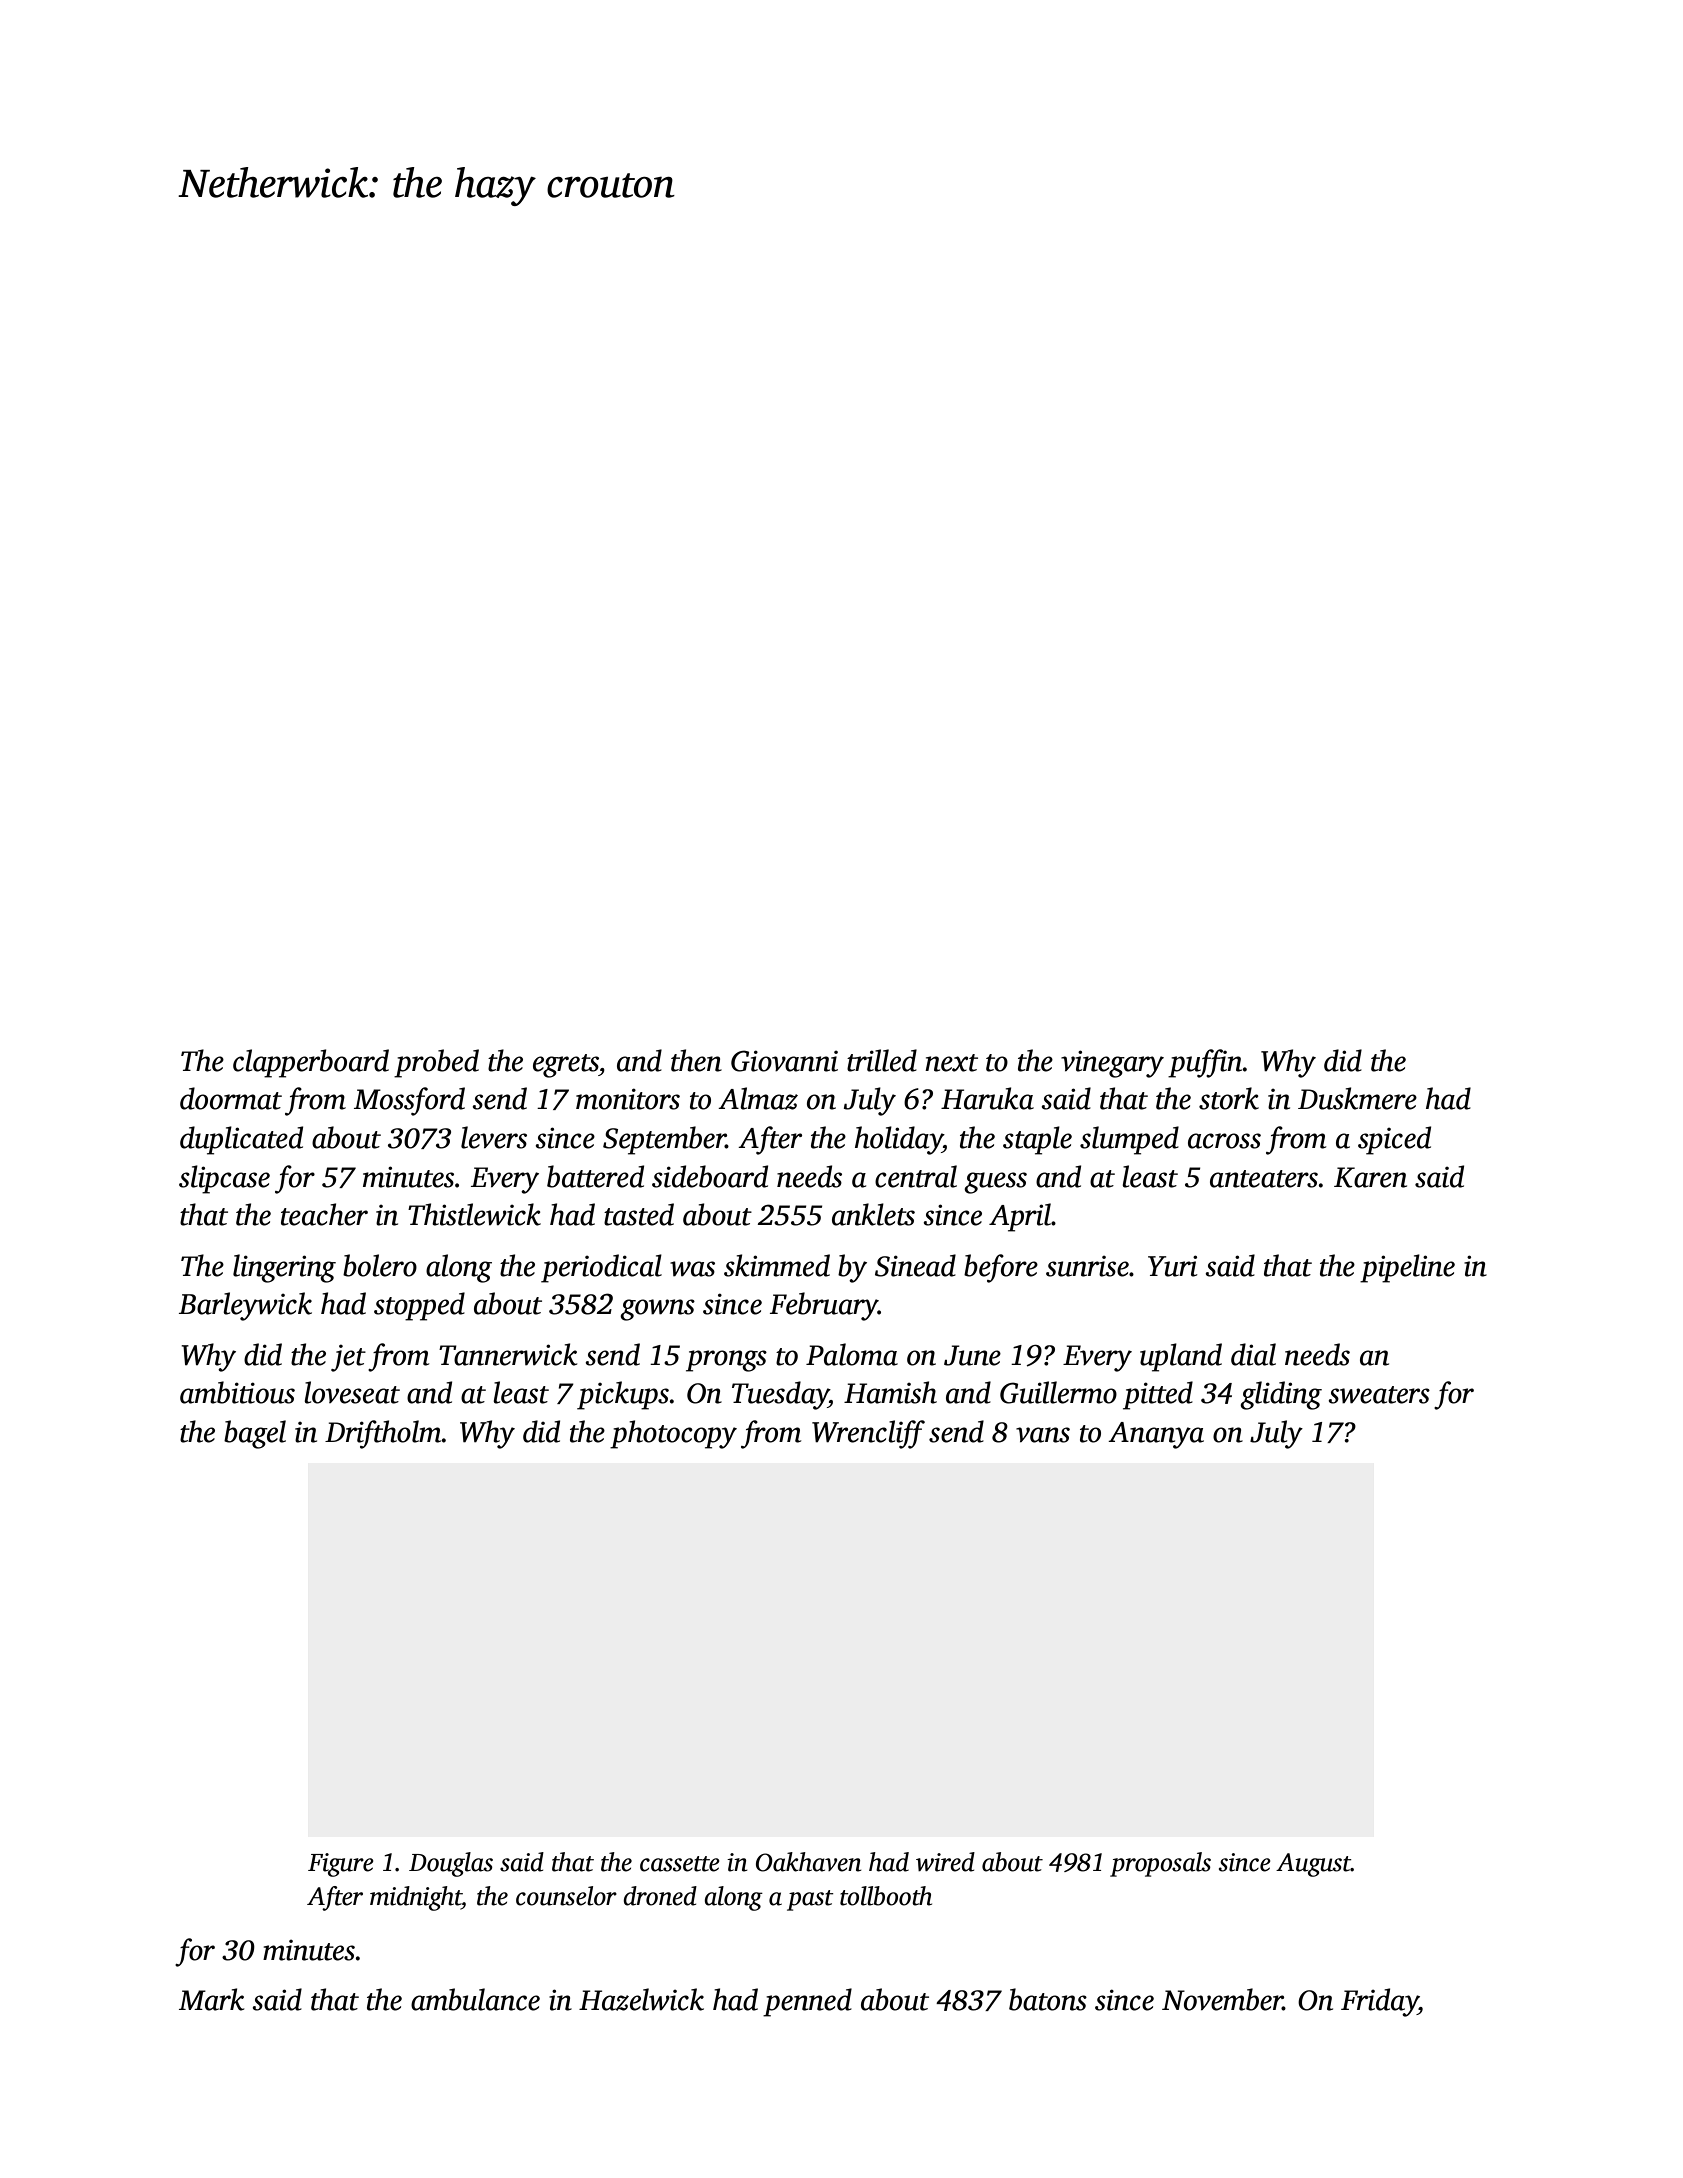  Describe the element at coordinates (1357, 1098) in the document. I see `Duskmere` at that location.
